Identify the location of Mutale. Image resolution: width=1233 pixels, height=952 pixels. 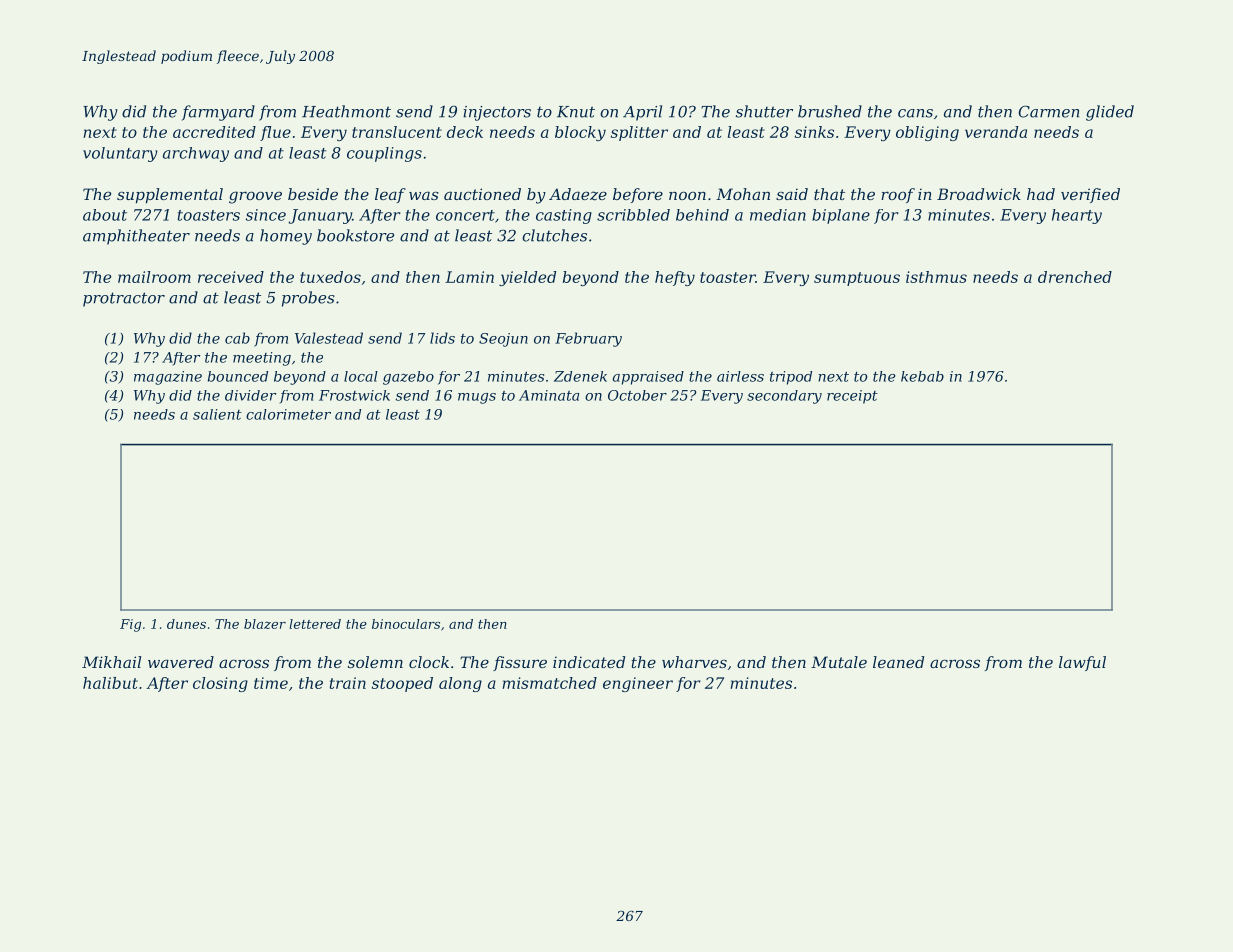
(839, 662).
